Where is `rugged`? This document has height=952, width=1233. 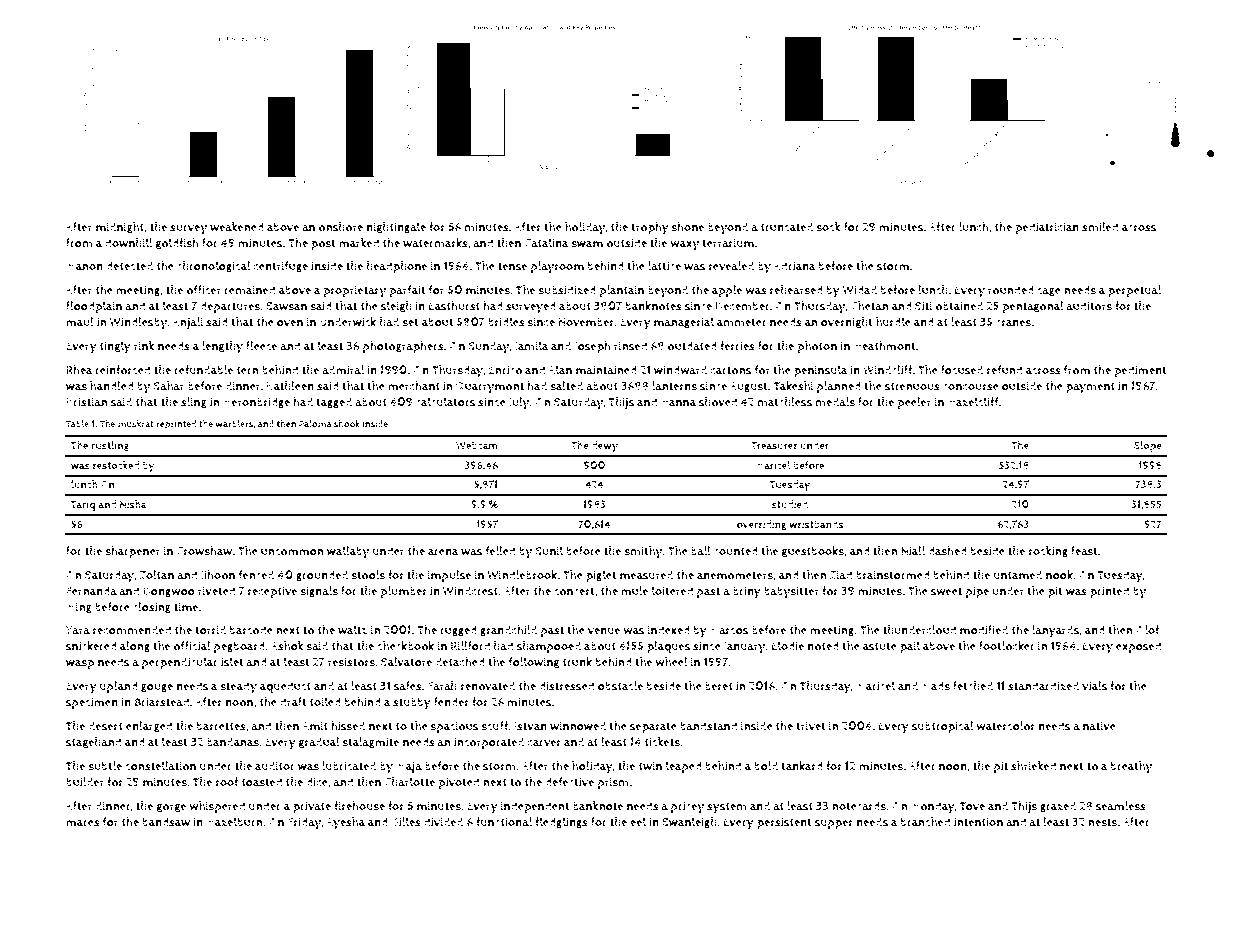
rugged is located at coordinates (458, 631).
